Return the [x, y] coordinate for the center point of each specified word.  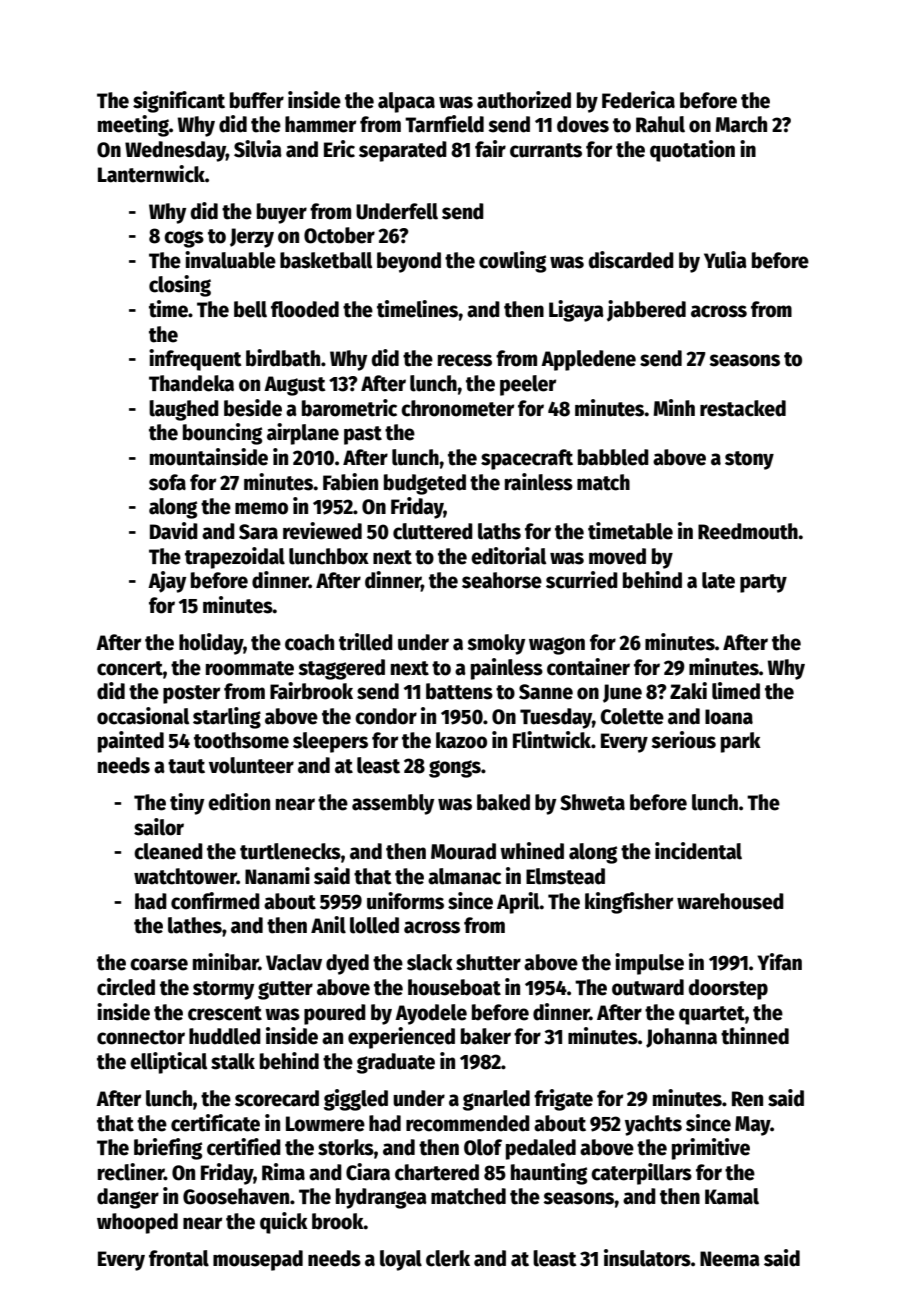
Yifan [779, 962]
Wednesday [175, 151]
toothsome [241, 740]
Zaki [688, 691]
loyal [401, 1260]
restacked [743, 408]
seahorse [502, 580]
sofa [167, 482]
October [339, 235]
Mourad [463, 851]
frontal [179, 1258]
